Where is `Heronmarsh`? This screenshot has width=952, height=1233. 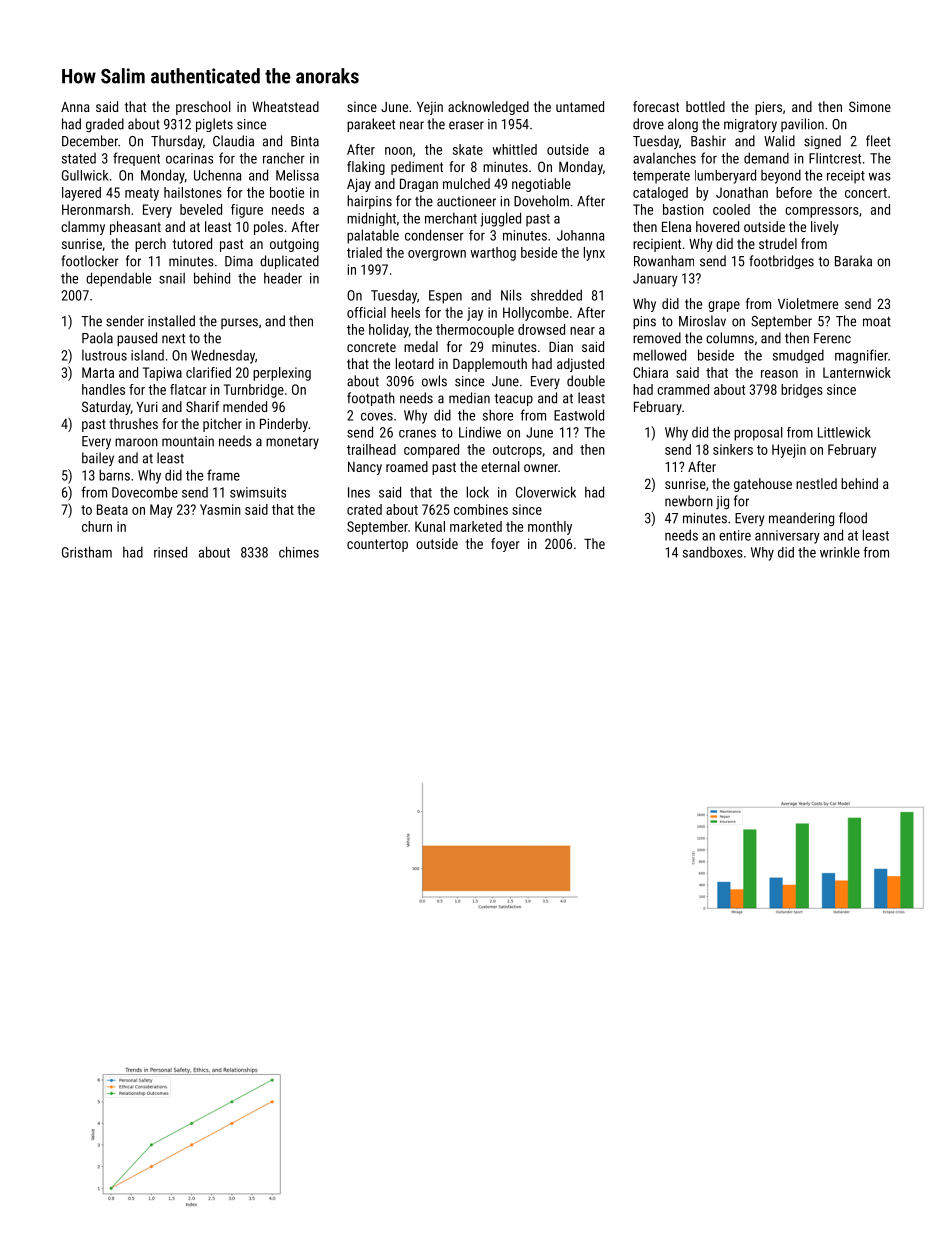 Heronmarsh is located at coordinates (96, 209).
